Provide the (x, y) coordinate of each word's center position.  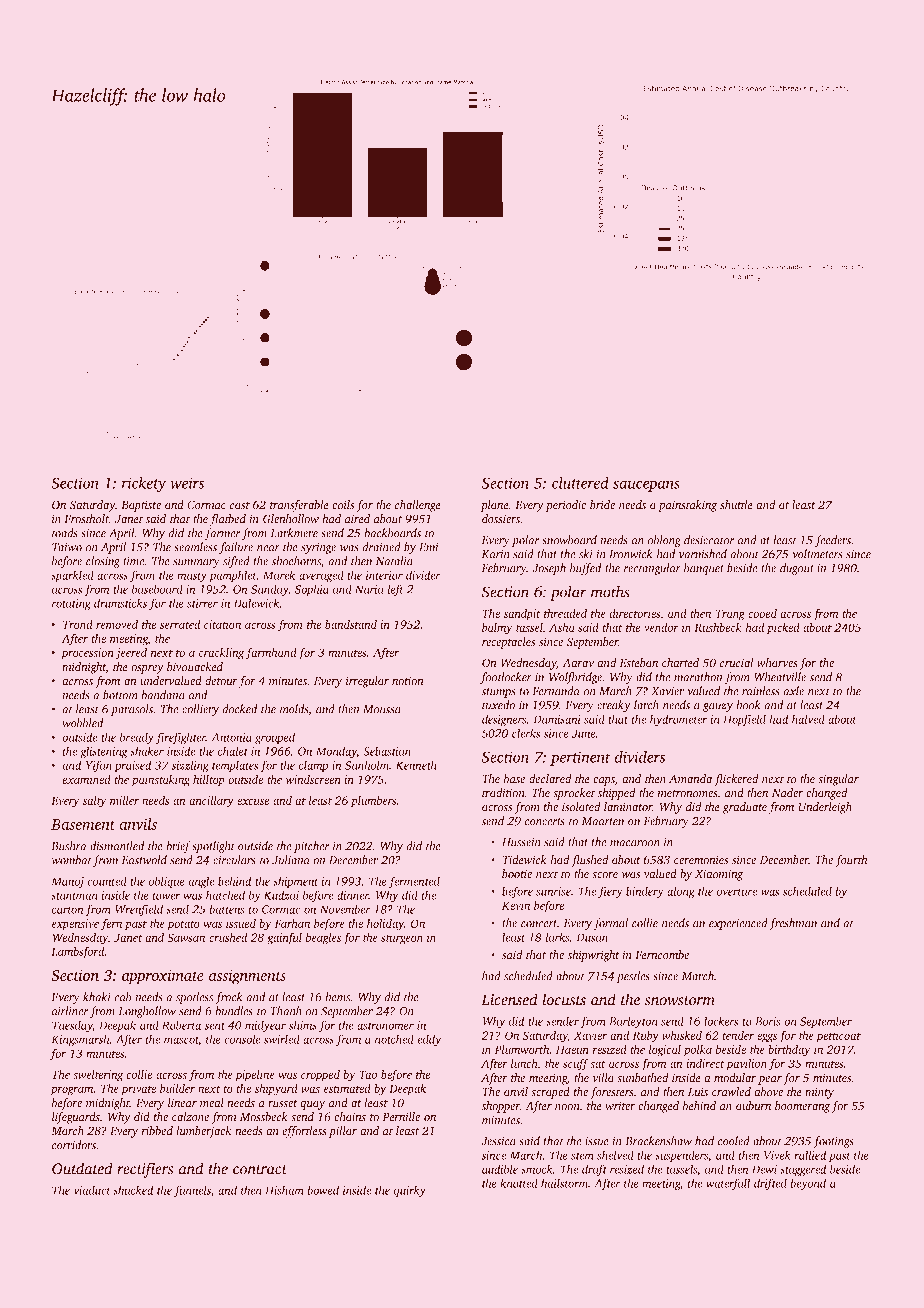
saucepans (646, 486)
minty (819, 1093)
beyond (808, 1184)
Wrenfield (139, 910)
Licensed (509, 999)
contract (260, 1170)
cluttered (580, 483)
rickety (144, 484)
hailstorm (564, 1183)
